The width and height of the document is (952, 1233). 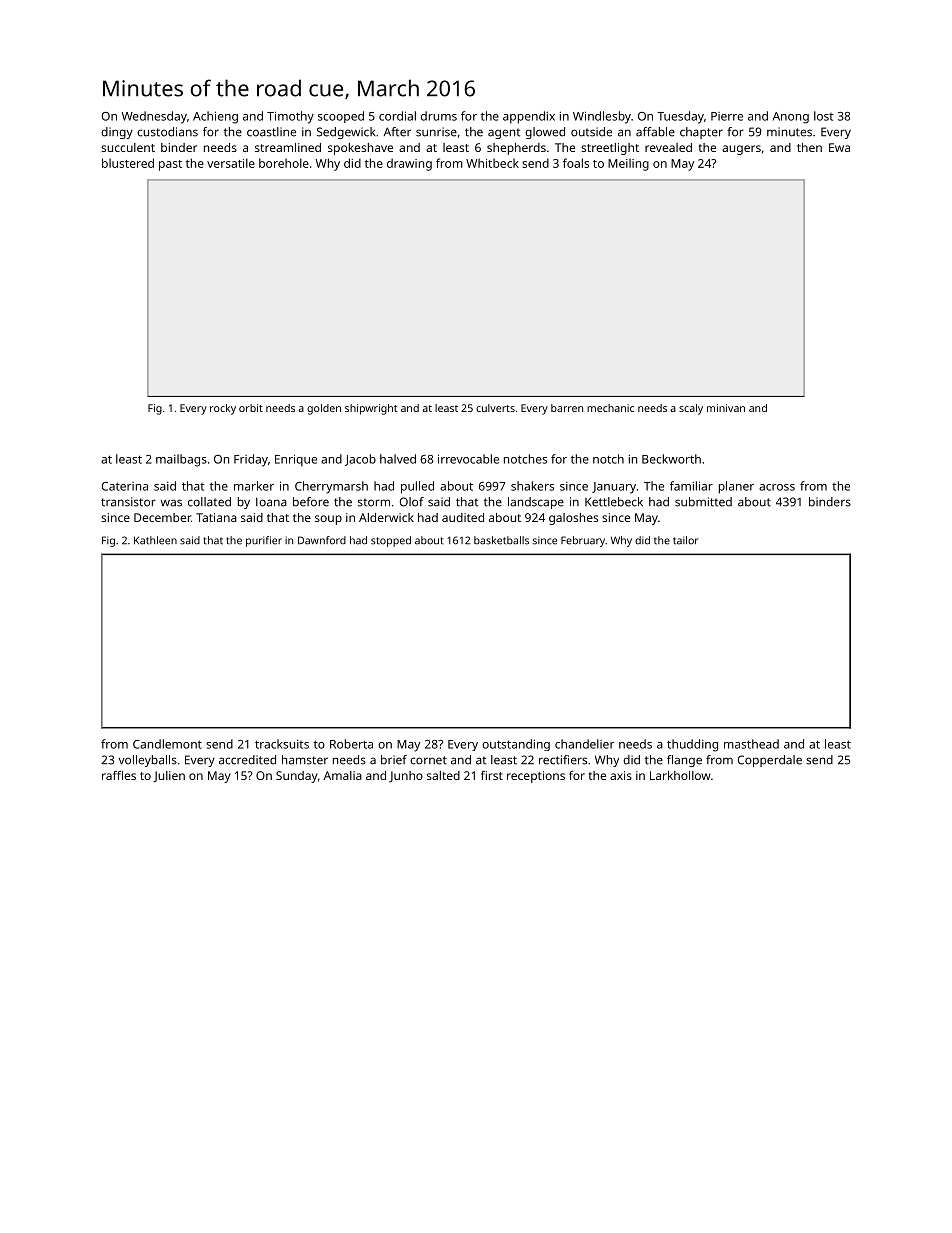 I want to click on appendix, so click(x=529, y=117).
